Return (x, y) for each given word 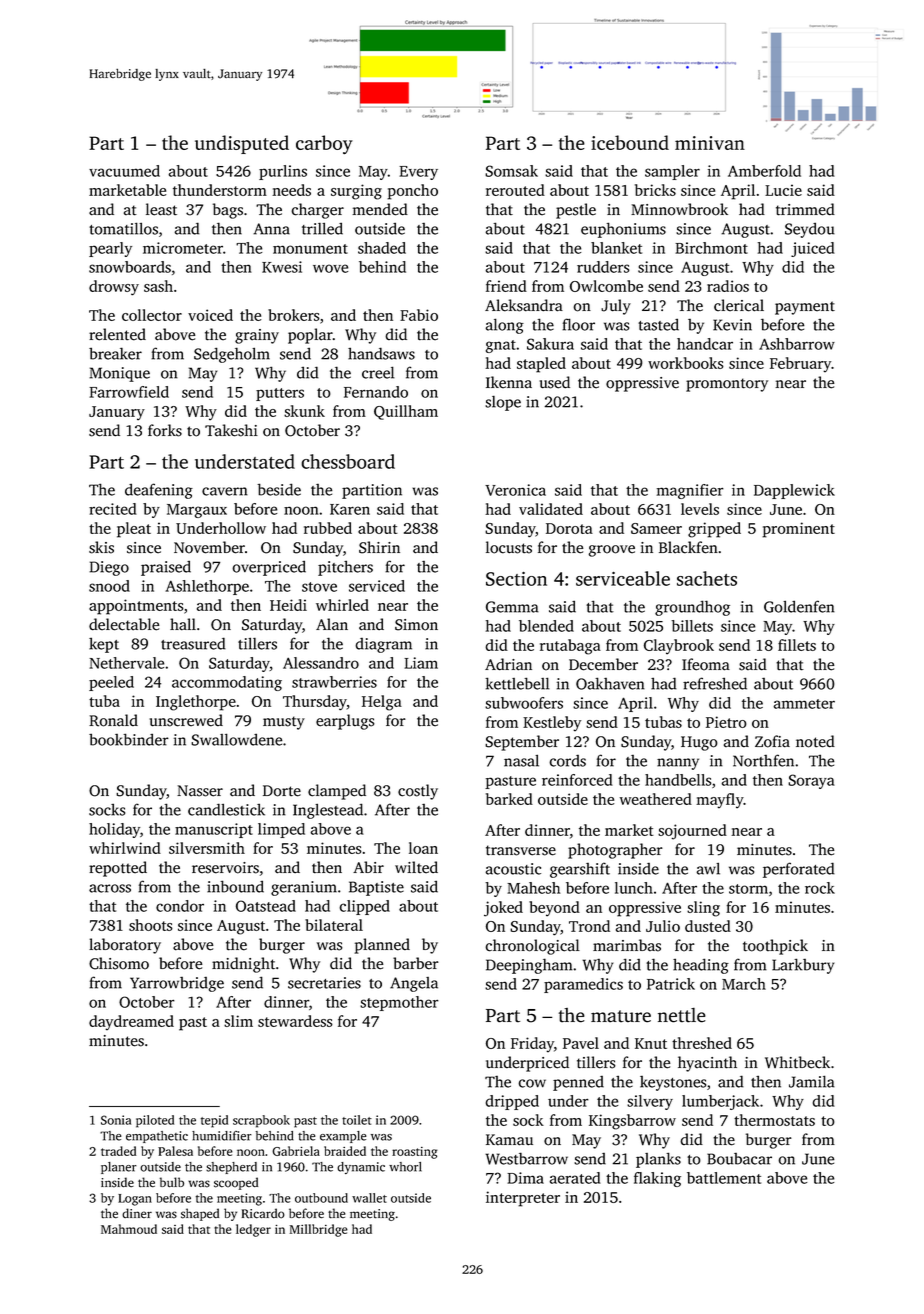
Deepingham (529, 966)
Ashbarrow (797, 344)
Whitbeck (797, 1062)
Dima (525, 1178)
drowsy (114, 288)
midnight (243, 965)
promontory (727, 385)
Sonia (116, 1120)
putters (280, 394)
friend (506, 286)
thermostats (774, 1120)
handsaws (381, 353)
